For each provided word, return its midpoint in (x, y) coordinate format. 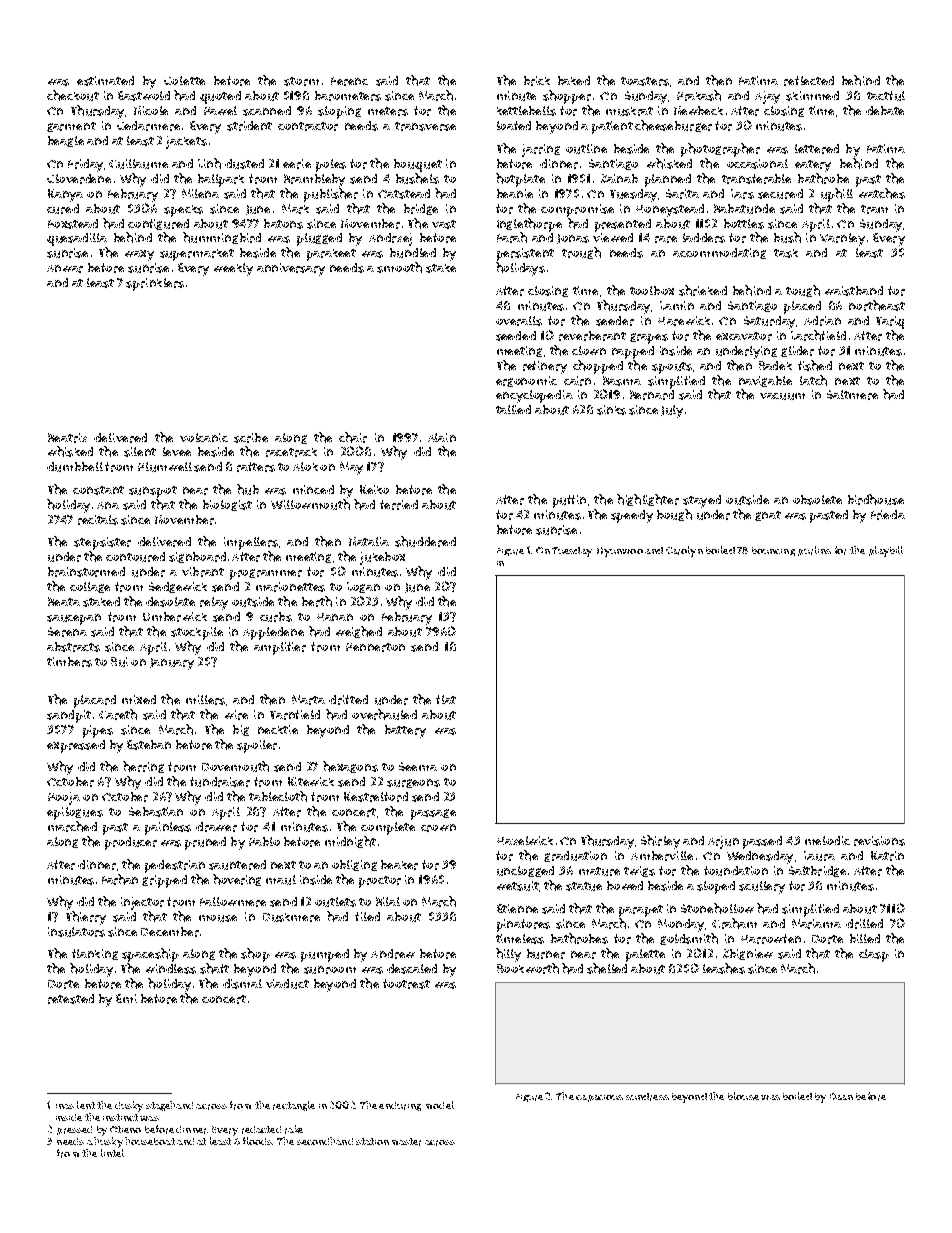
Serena (67, 632)
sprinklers (155, 284)
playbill (886, 551)
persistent (525, 254)
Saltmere (852, 395)
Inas (65, 1106)
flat (446, 699)
